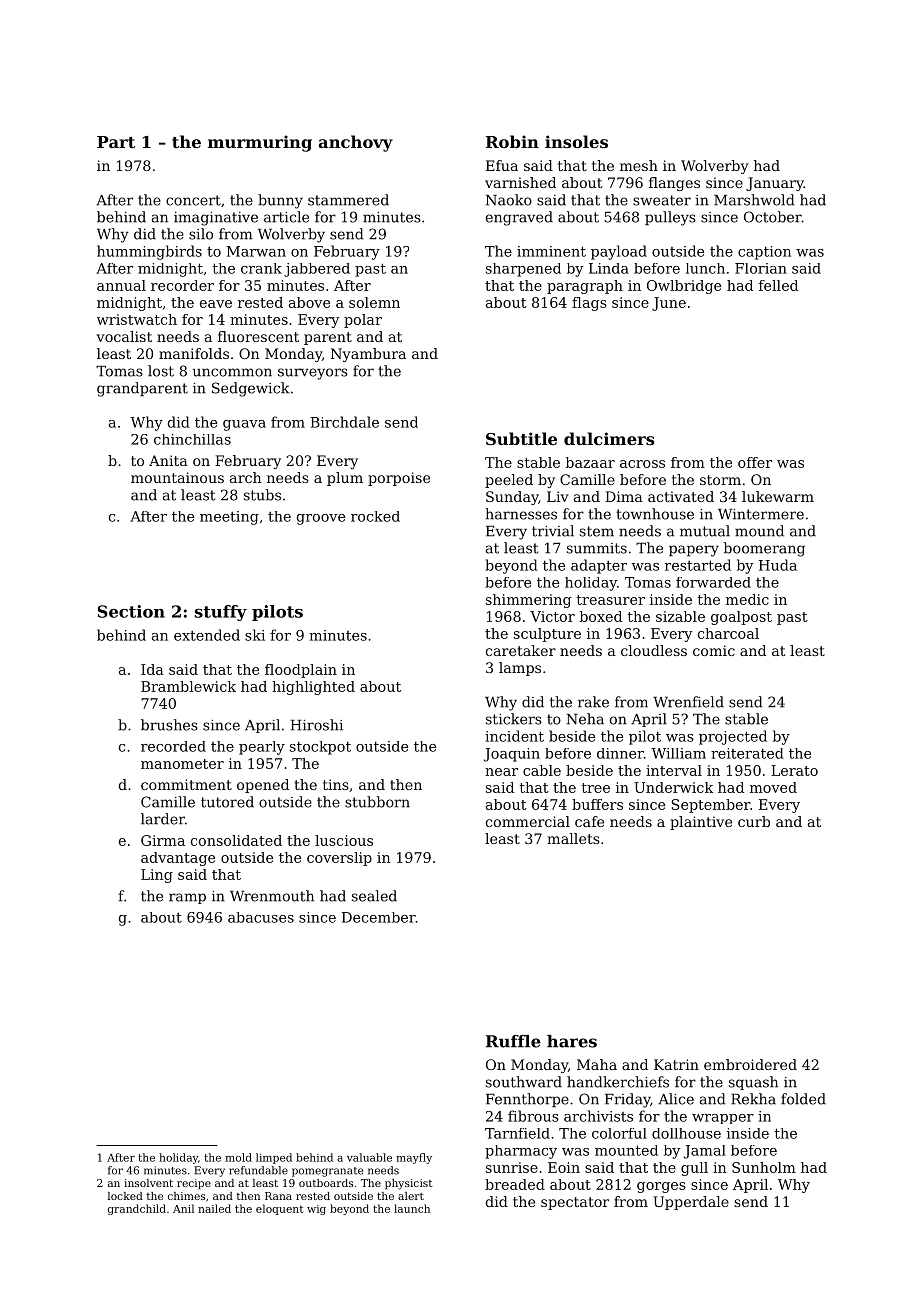  What do you see at coordinates (193, 200) in the image?
I see `concert` at bounding box center [193, 200].
